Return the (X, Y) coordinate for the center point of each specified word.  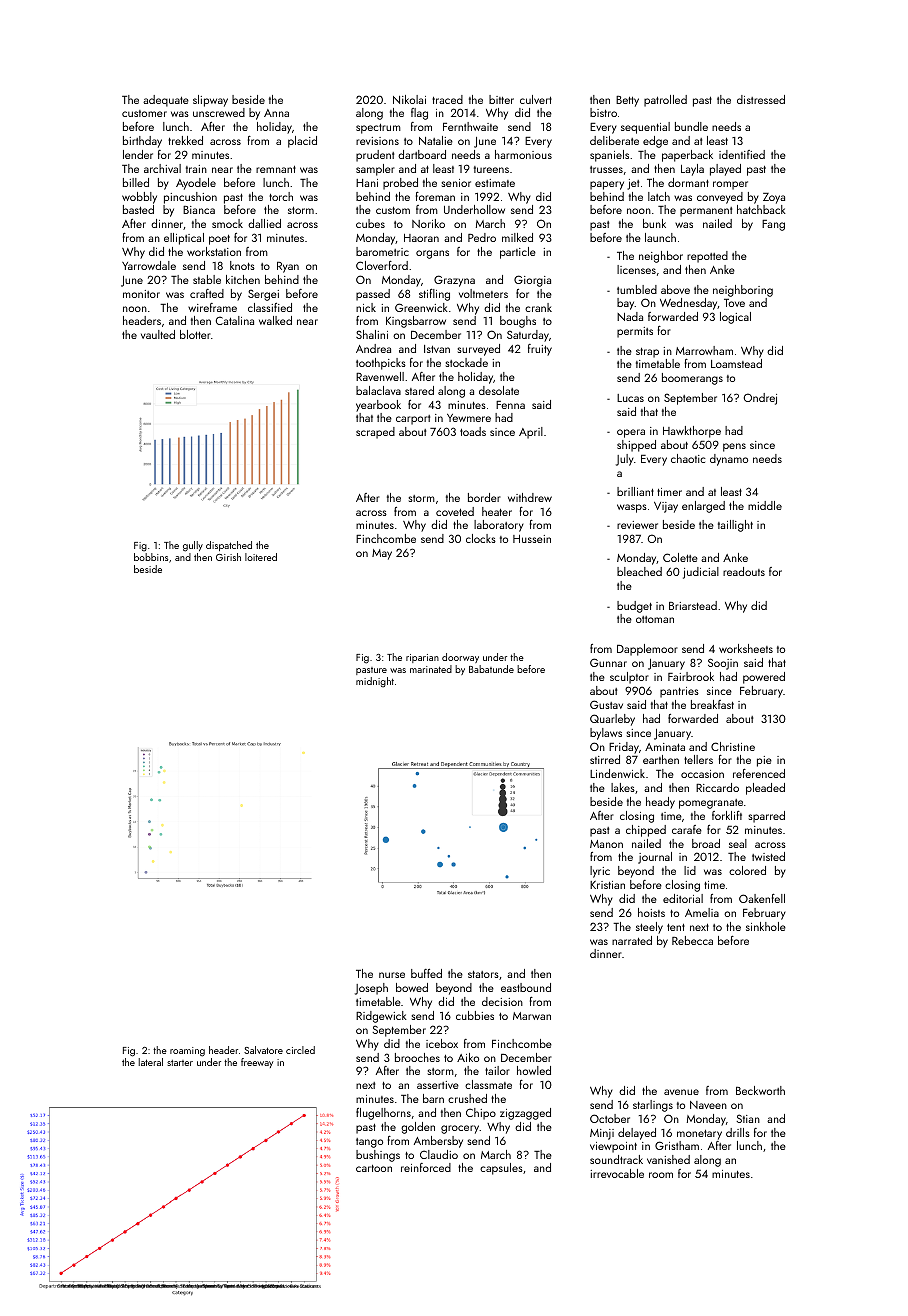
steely (649, 928)
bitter (501, 99)
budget (634, 607)
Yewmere (469, 418)
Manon (606, 844)
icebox (442, 1043)
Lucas (630, 398)
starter (180, 1063)
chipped (646, 831)
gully (193, 546)
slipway (210, 101)
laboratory (499, 526)
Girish (228, 557)
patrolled (665, 101)
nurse (392, 975)
